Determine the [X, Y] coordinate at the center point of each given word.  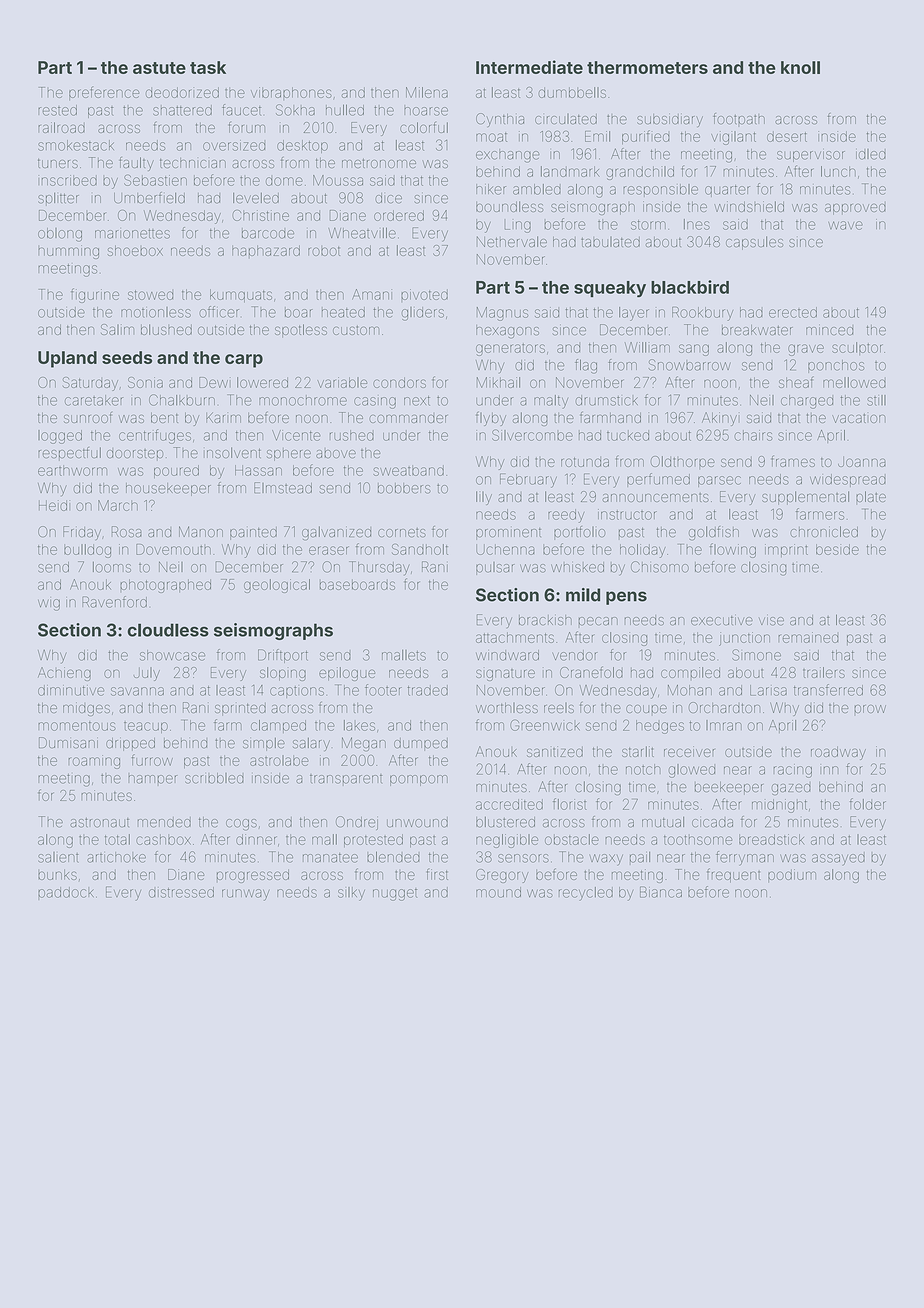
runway [245, 895]
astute [159, 68]
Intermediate [529, 67]
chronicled [824, 532]
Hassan [258, 470]
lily [484, 498]
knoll [800, 67]
